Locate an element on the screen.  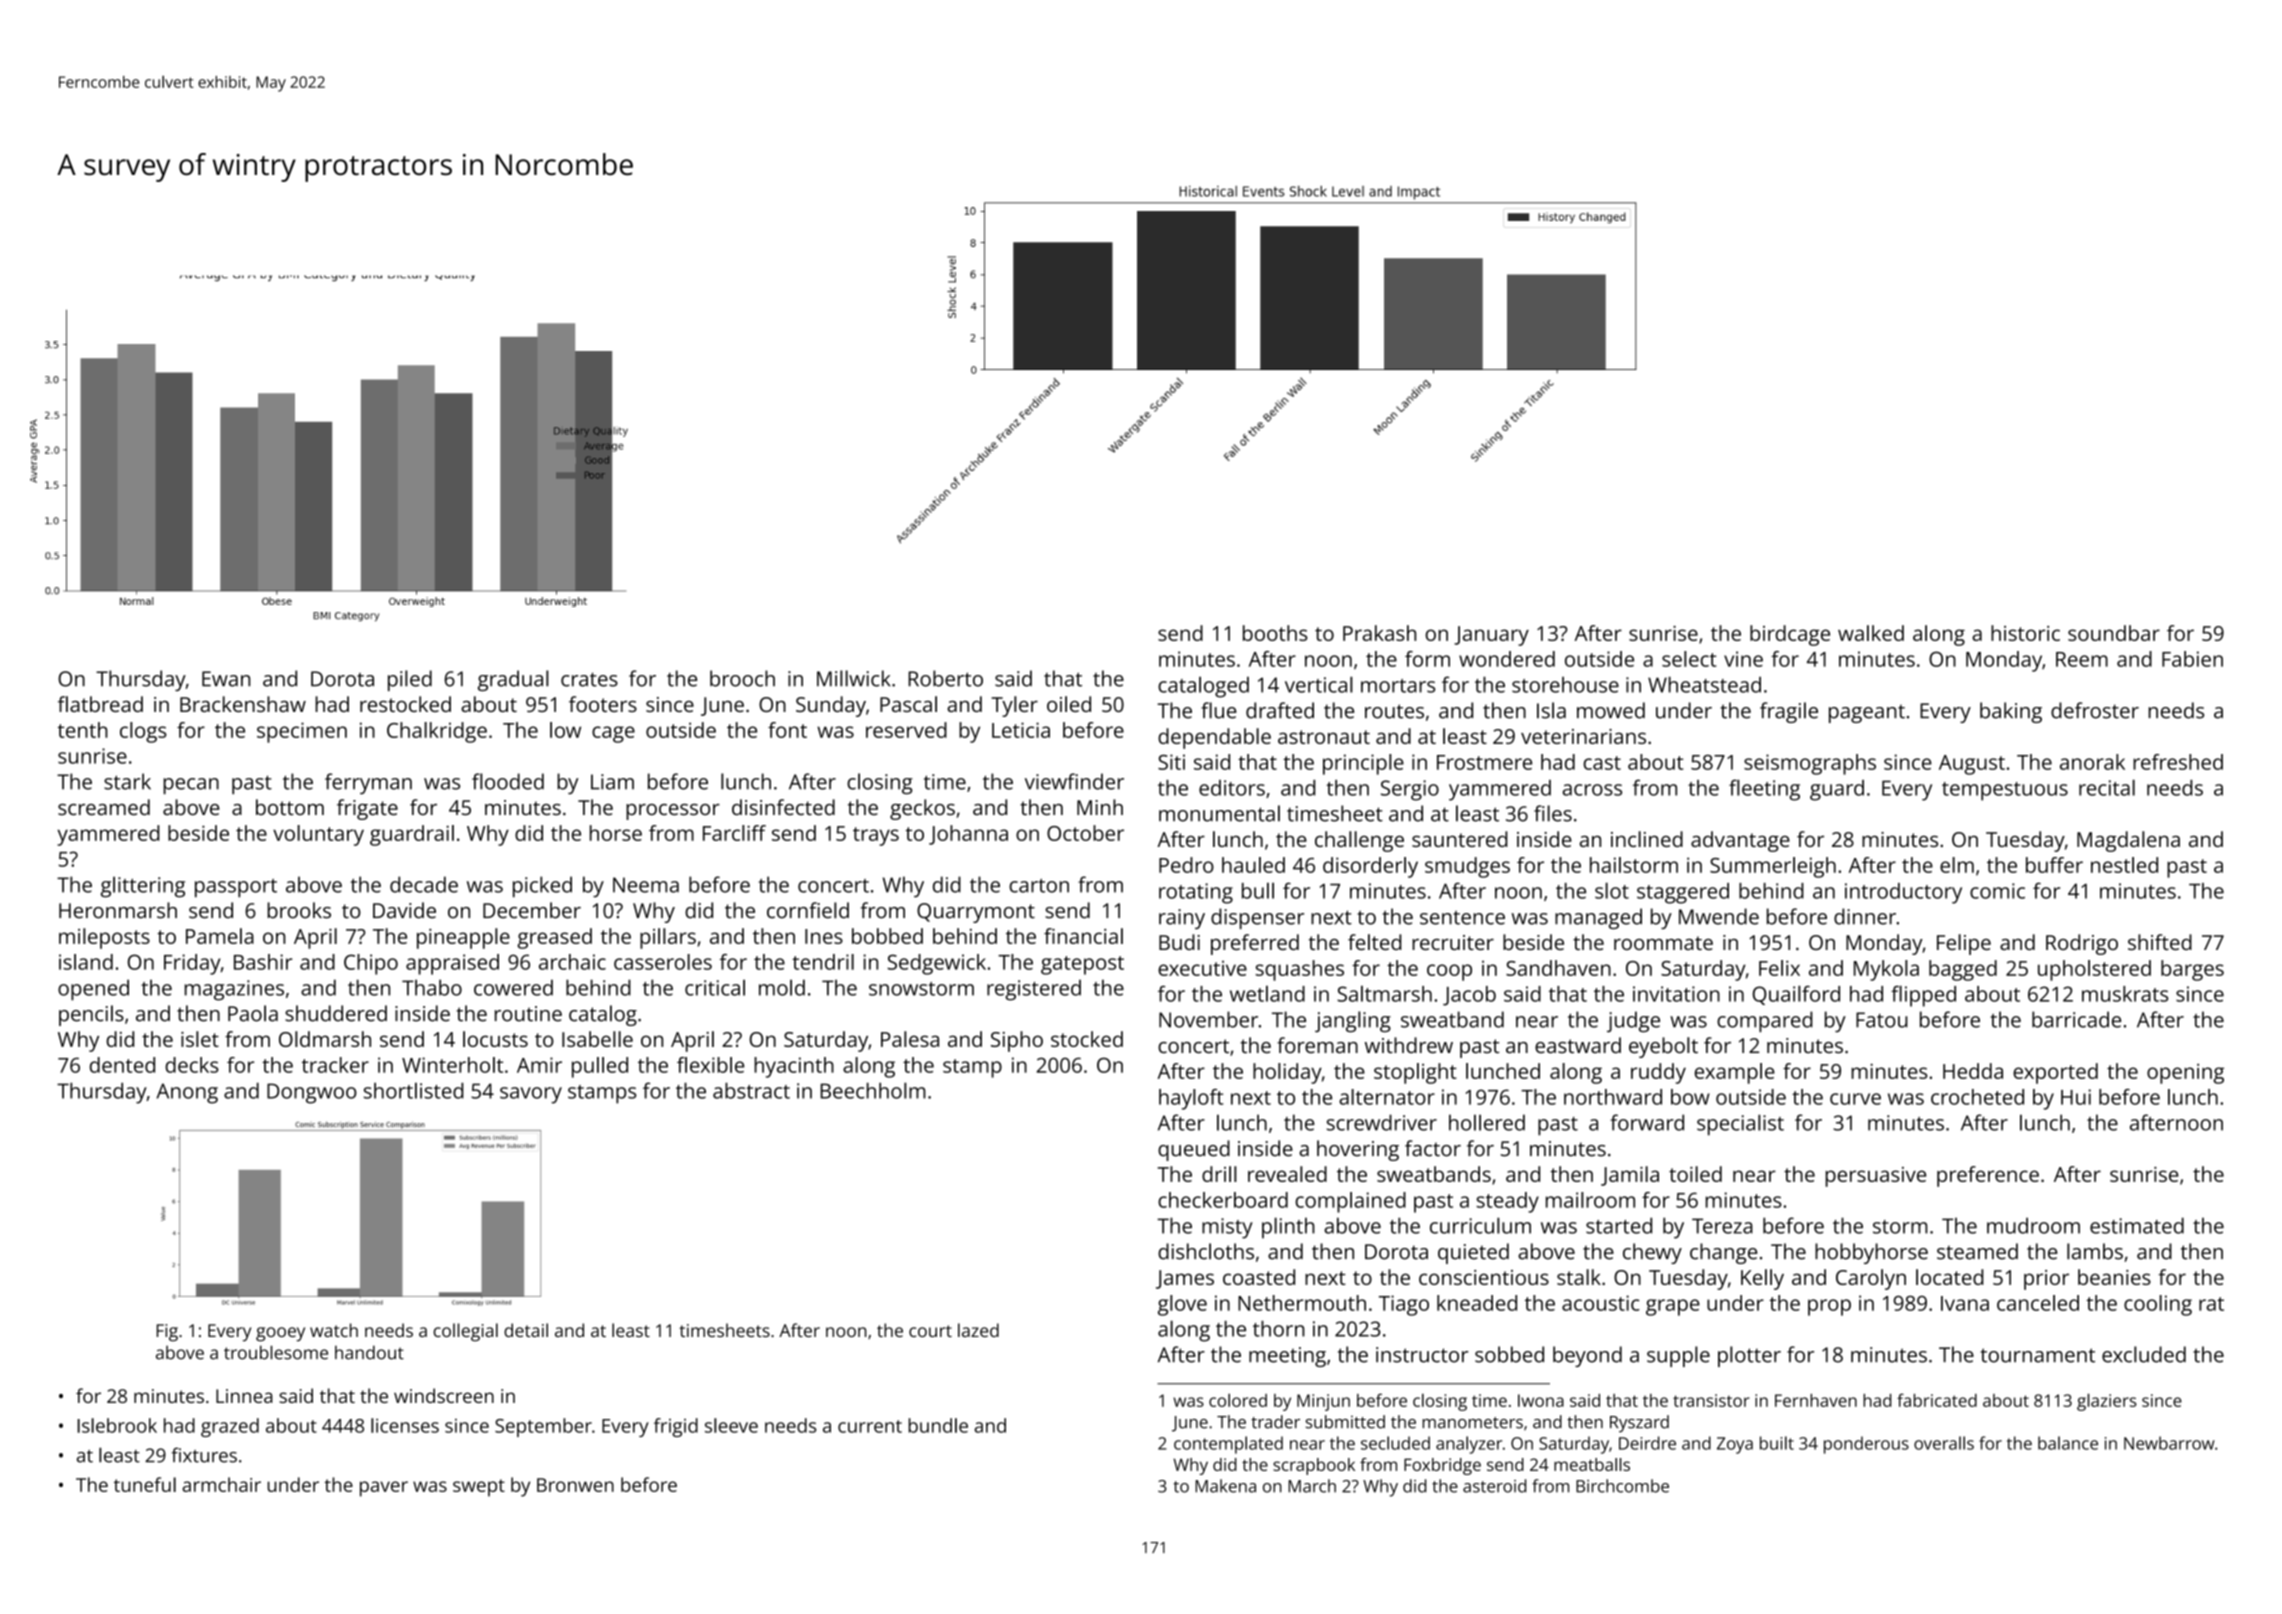
disorderly is located at coordinates (1370, 867).
